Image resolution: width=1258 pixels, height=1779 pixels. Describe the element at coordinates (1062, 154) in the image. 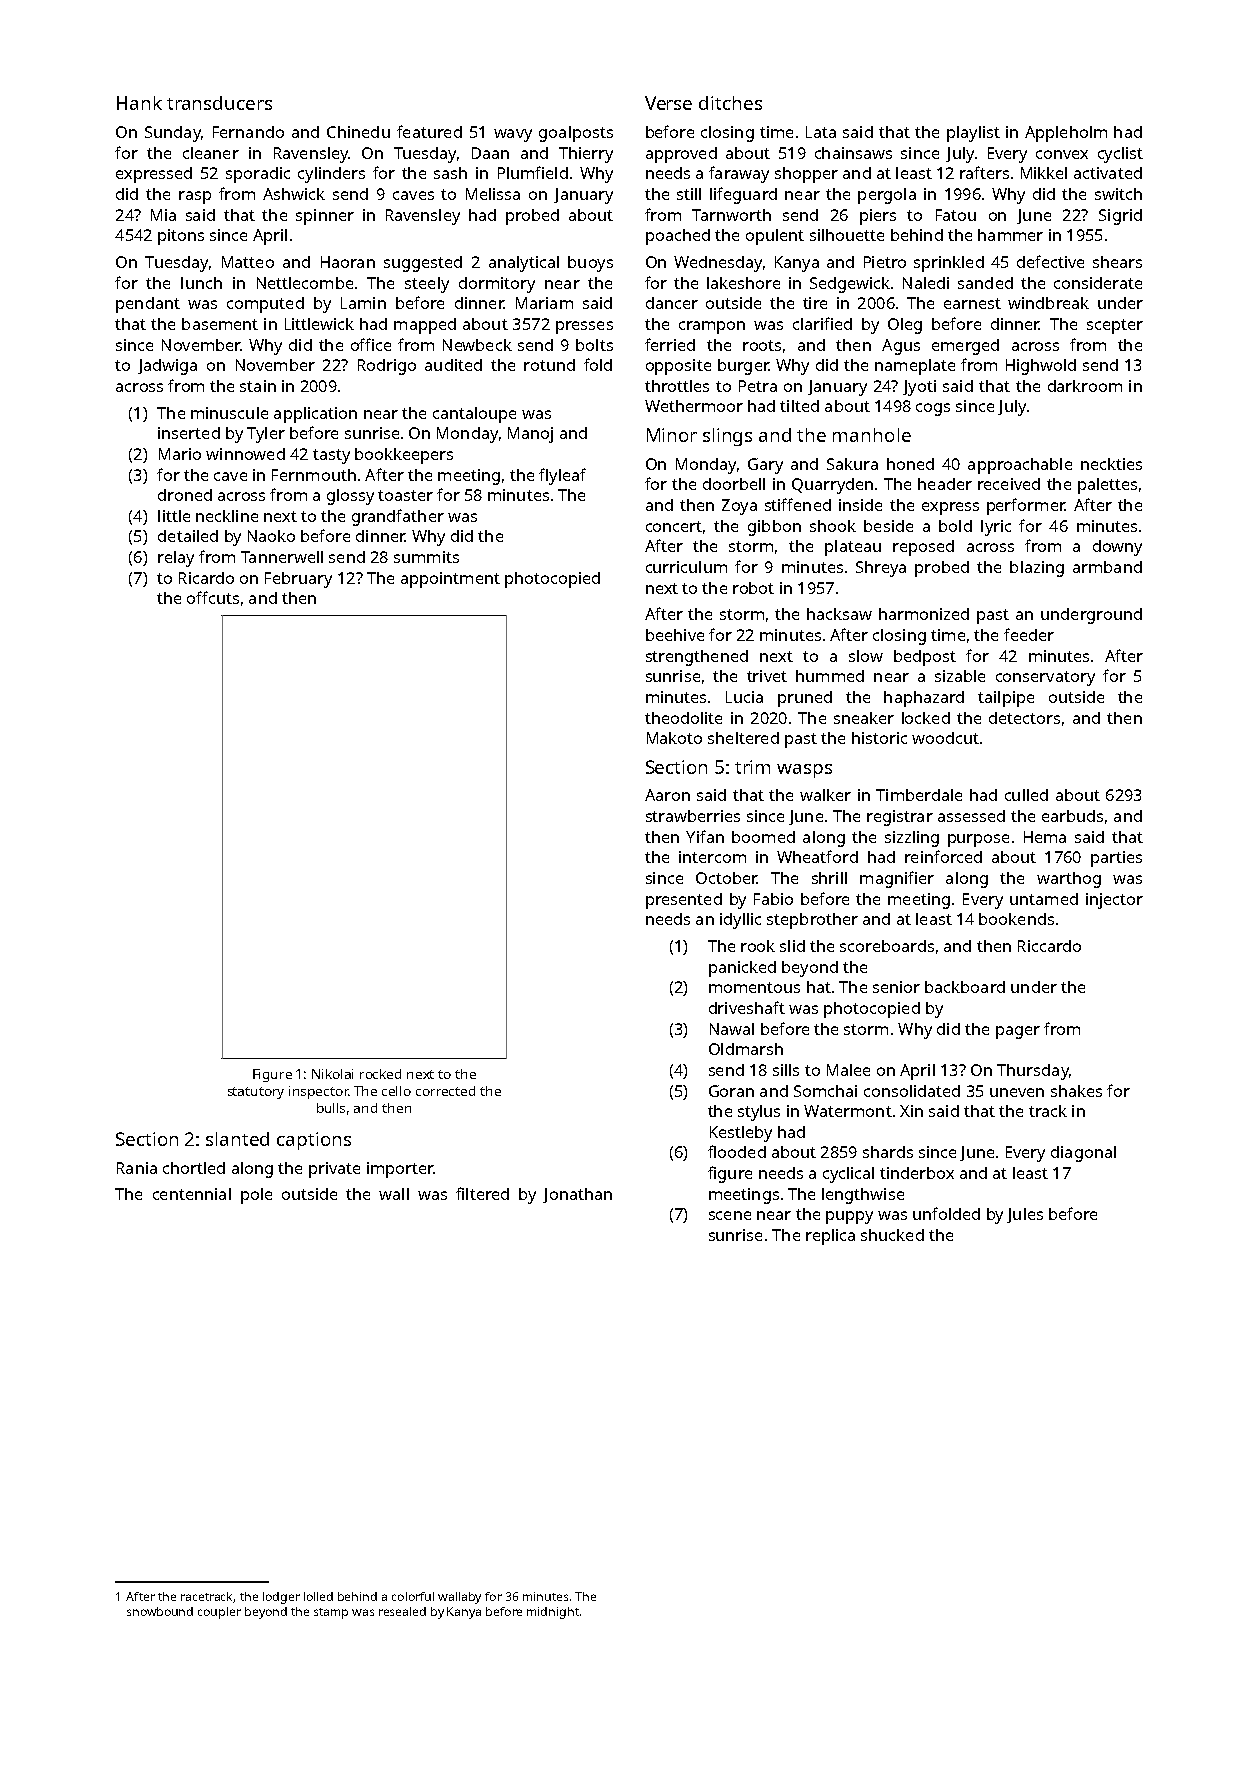

I see `convex` at that location.
